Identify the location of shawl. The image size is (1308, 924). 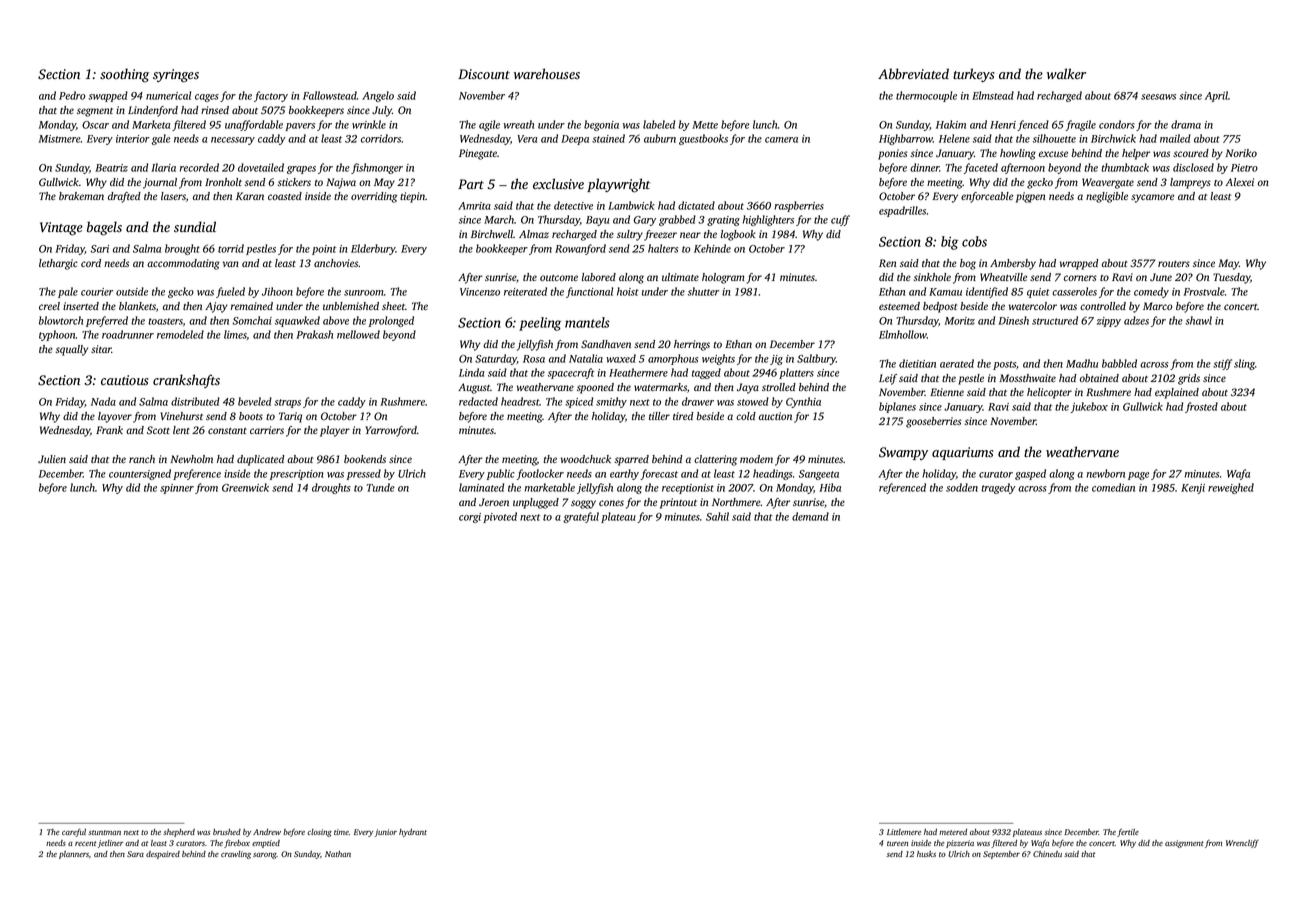
(1198, 320).
